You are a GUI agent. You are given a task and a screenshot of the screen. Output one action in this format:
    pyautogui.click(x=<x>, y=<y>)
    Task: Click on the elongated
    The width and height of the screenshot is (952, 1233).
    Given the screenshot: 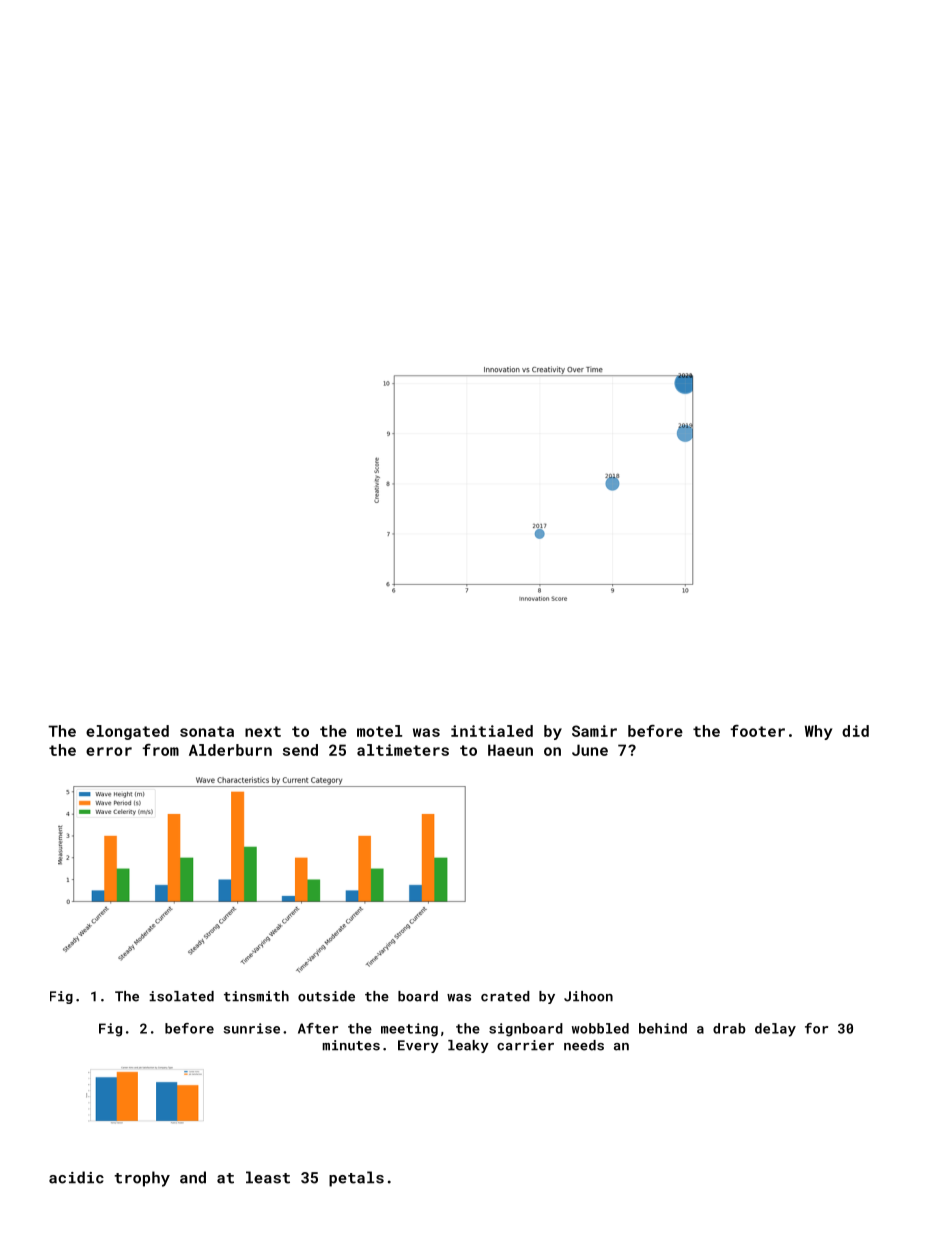 What is the action you would take?
    pyautogui.click(x=127, y=732)
